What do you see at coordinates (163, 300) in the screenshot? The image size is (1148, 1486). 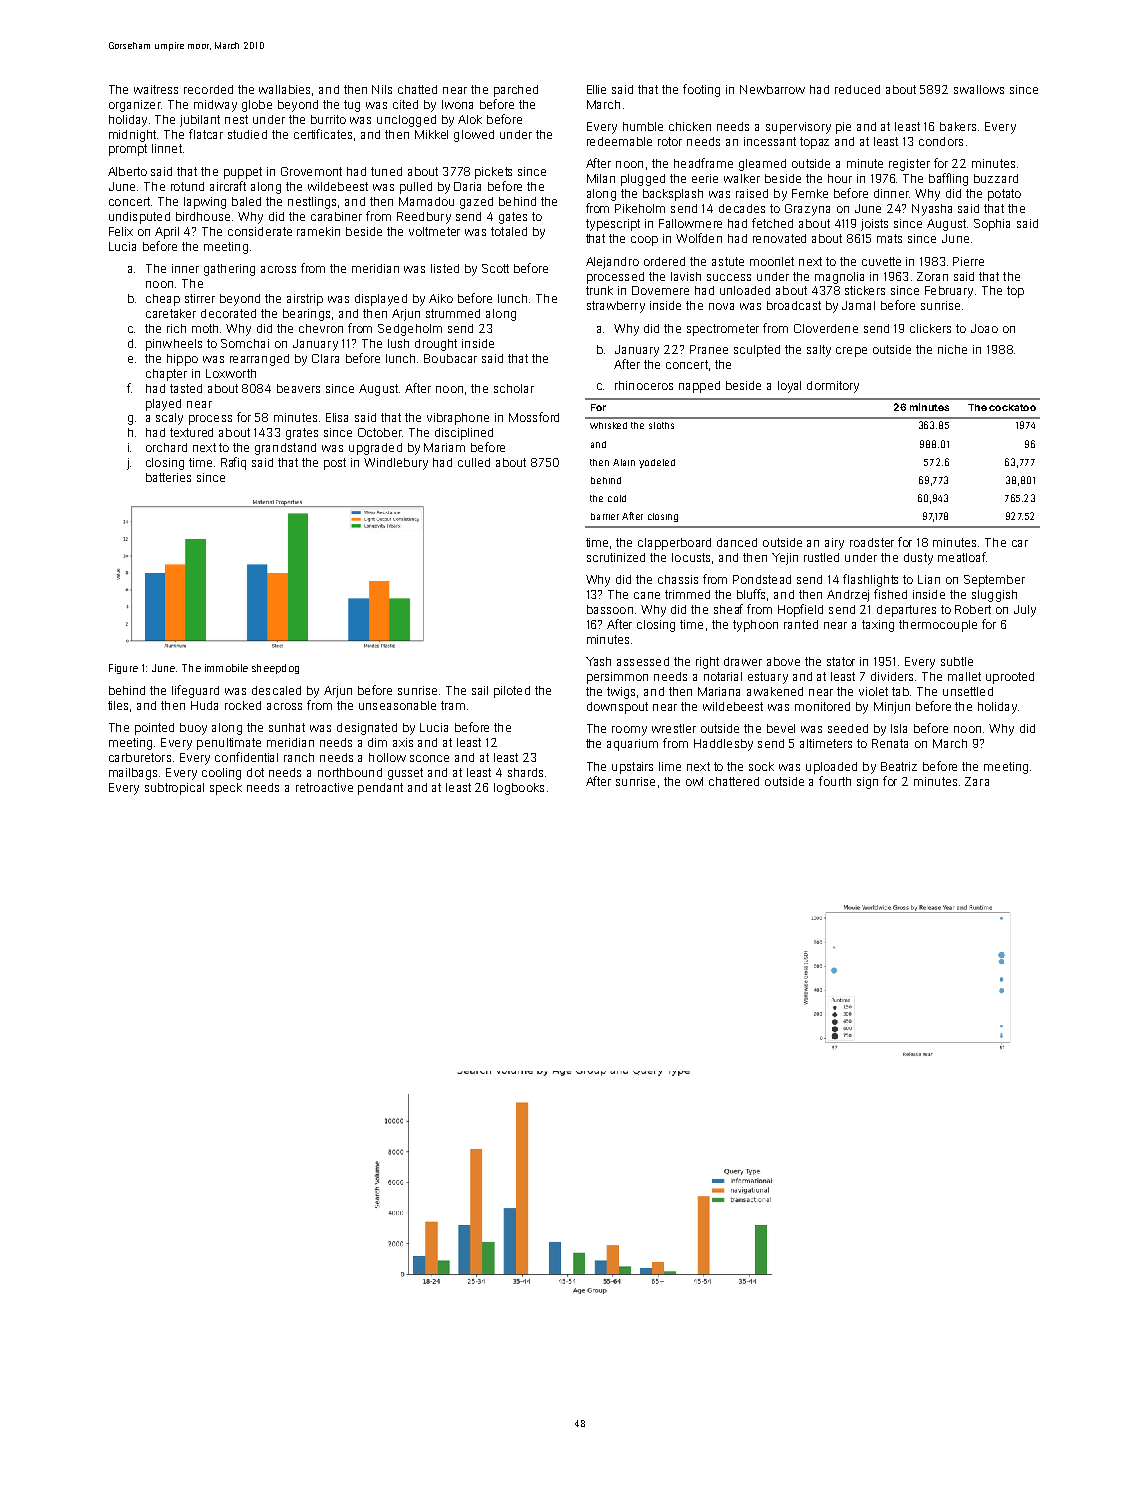 I see `cheap` at bounding box center [163, 300].
